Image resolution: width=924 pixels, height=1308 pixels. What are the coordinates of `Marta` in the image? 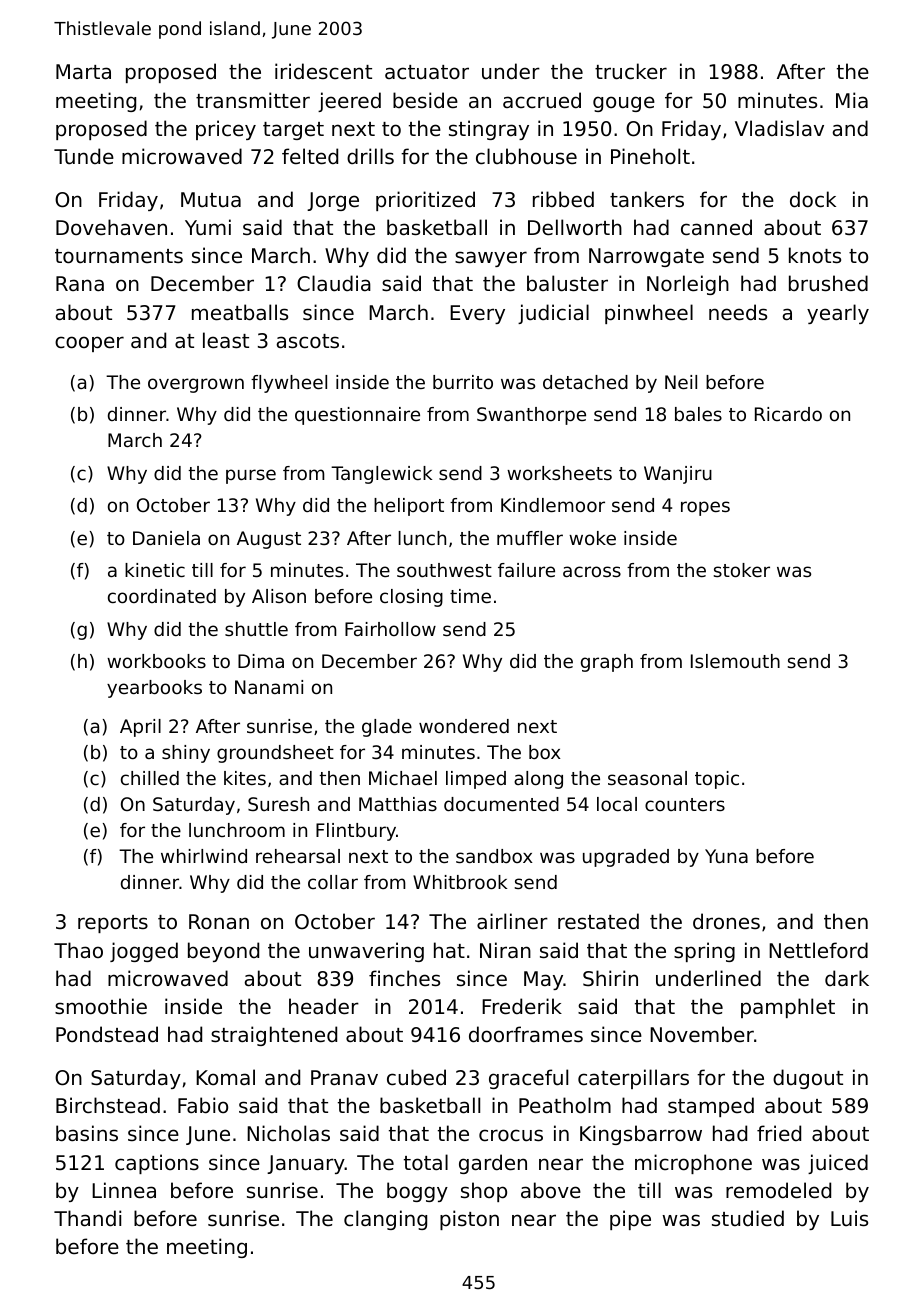 It's located at (83, 72).
